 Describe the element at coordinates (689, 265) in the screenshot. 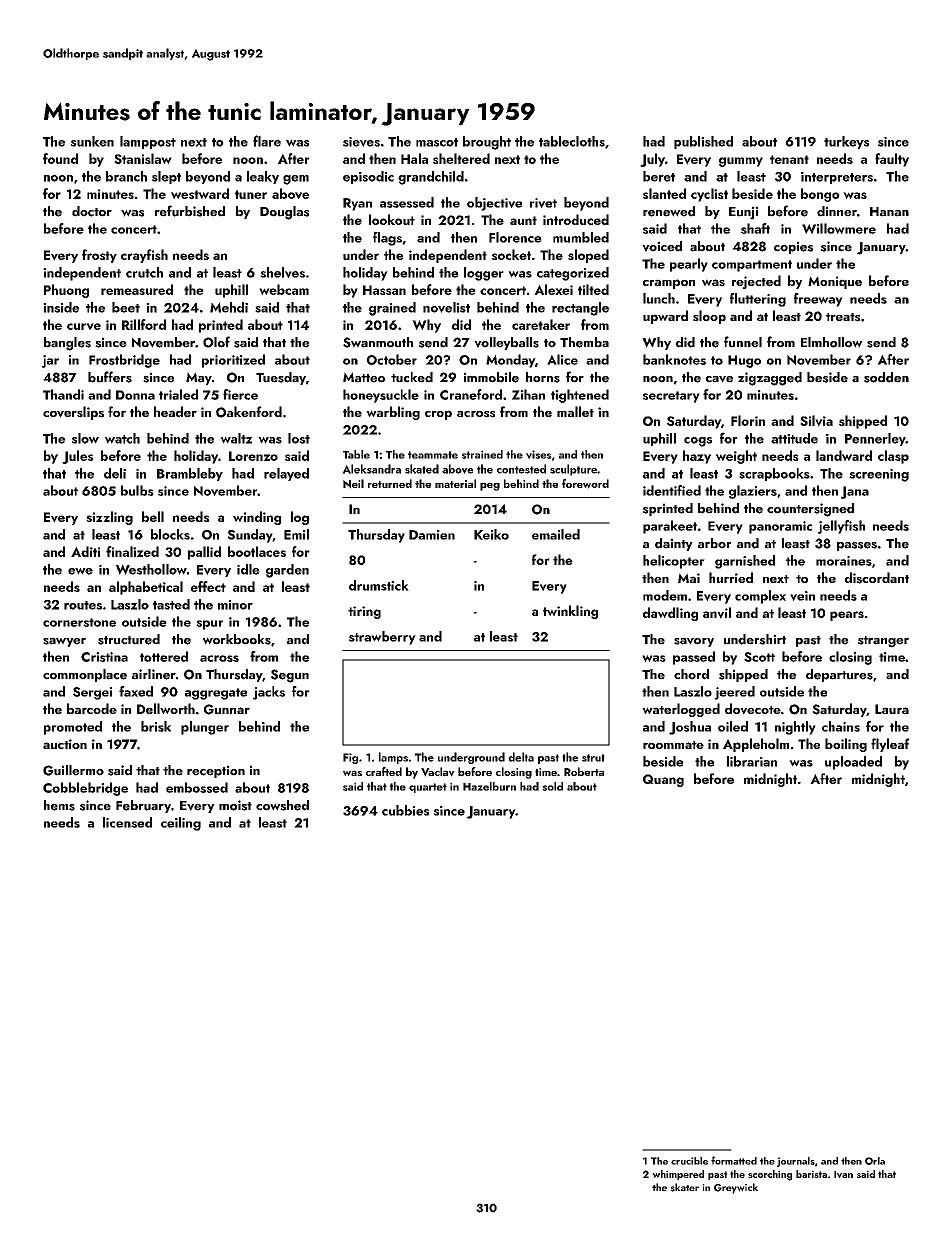

I see `pearly` at that location.
